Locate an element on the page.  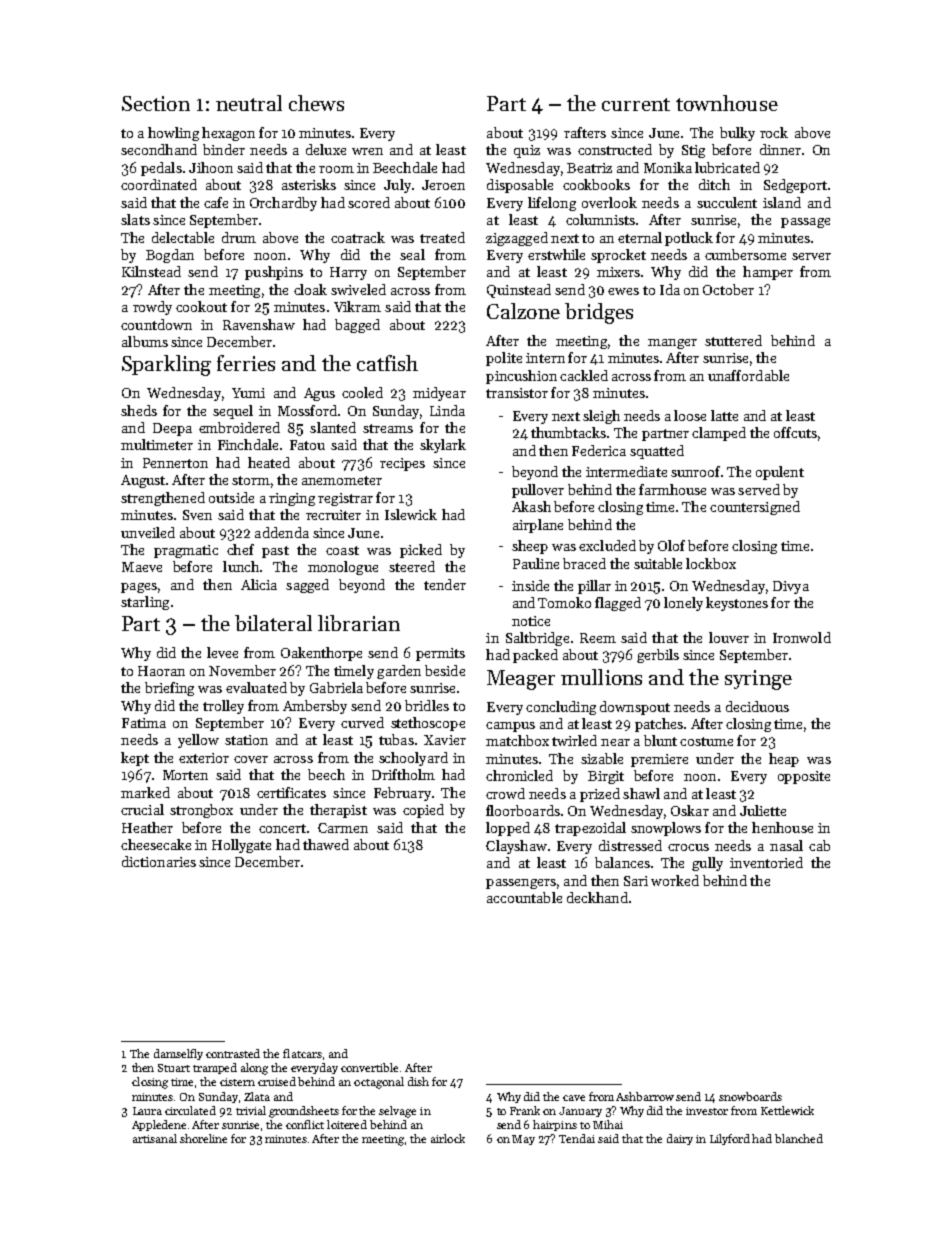
server is located at coordinates (811, 256).
